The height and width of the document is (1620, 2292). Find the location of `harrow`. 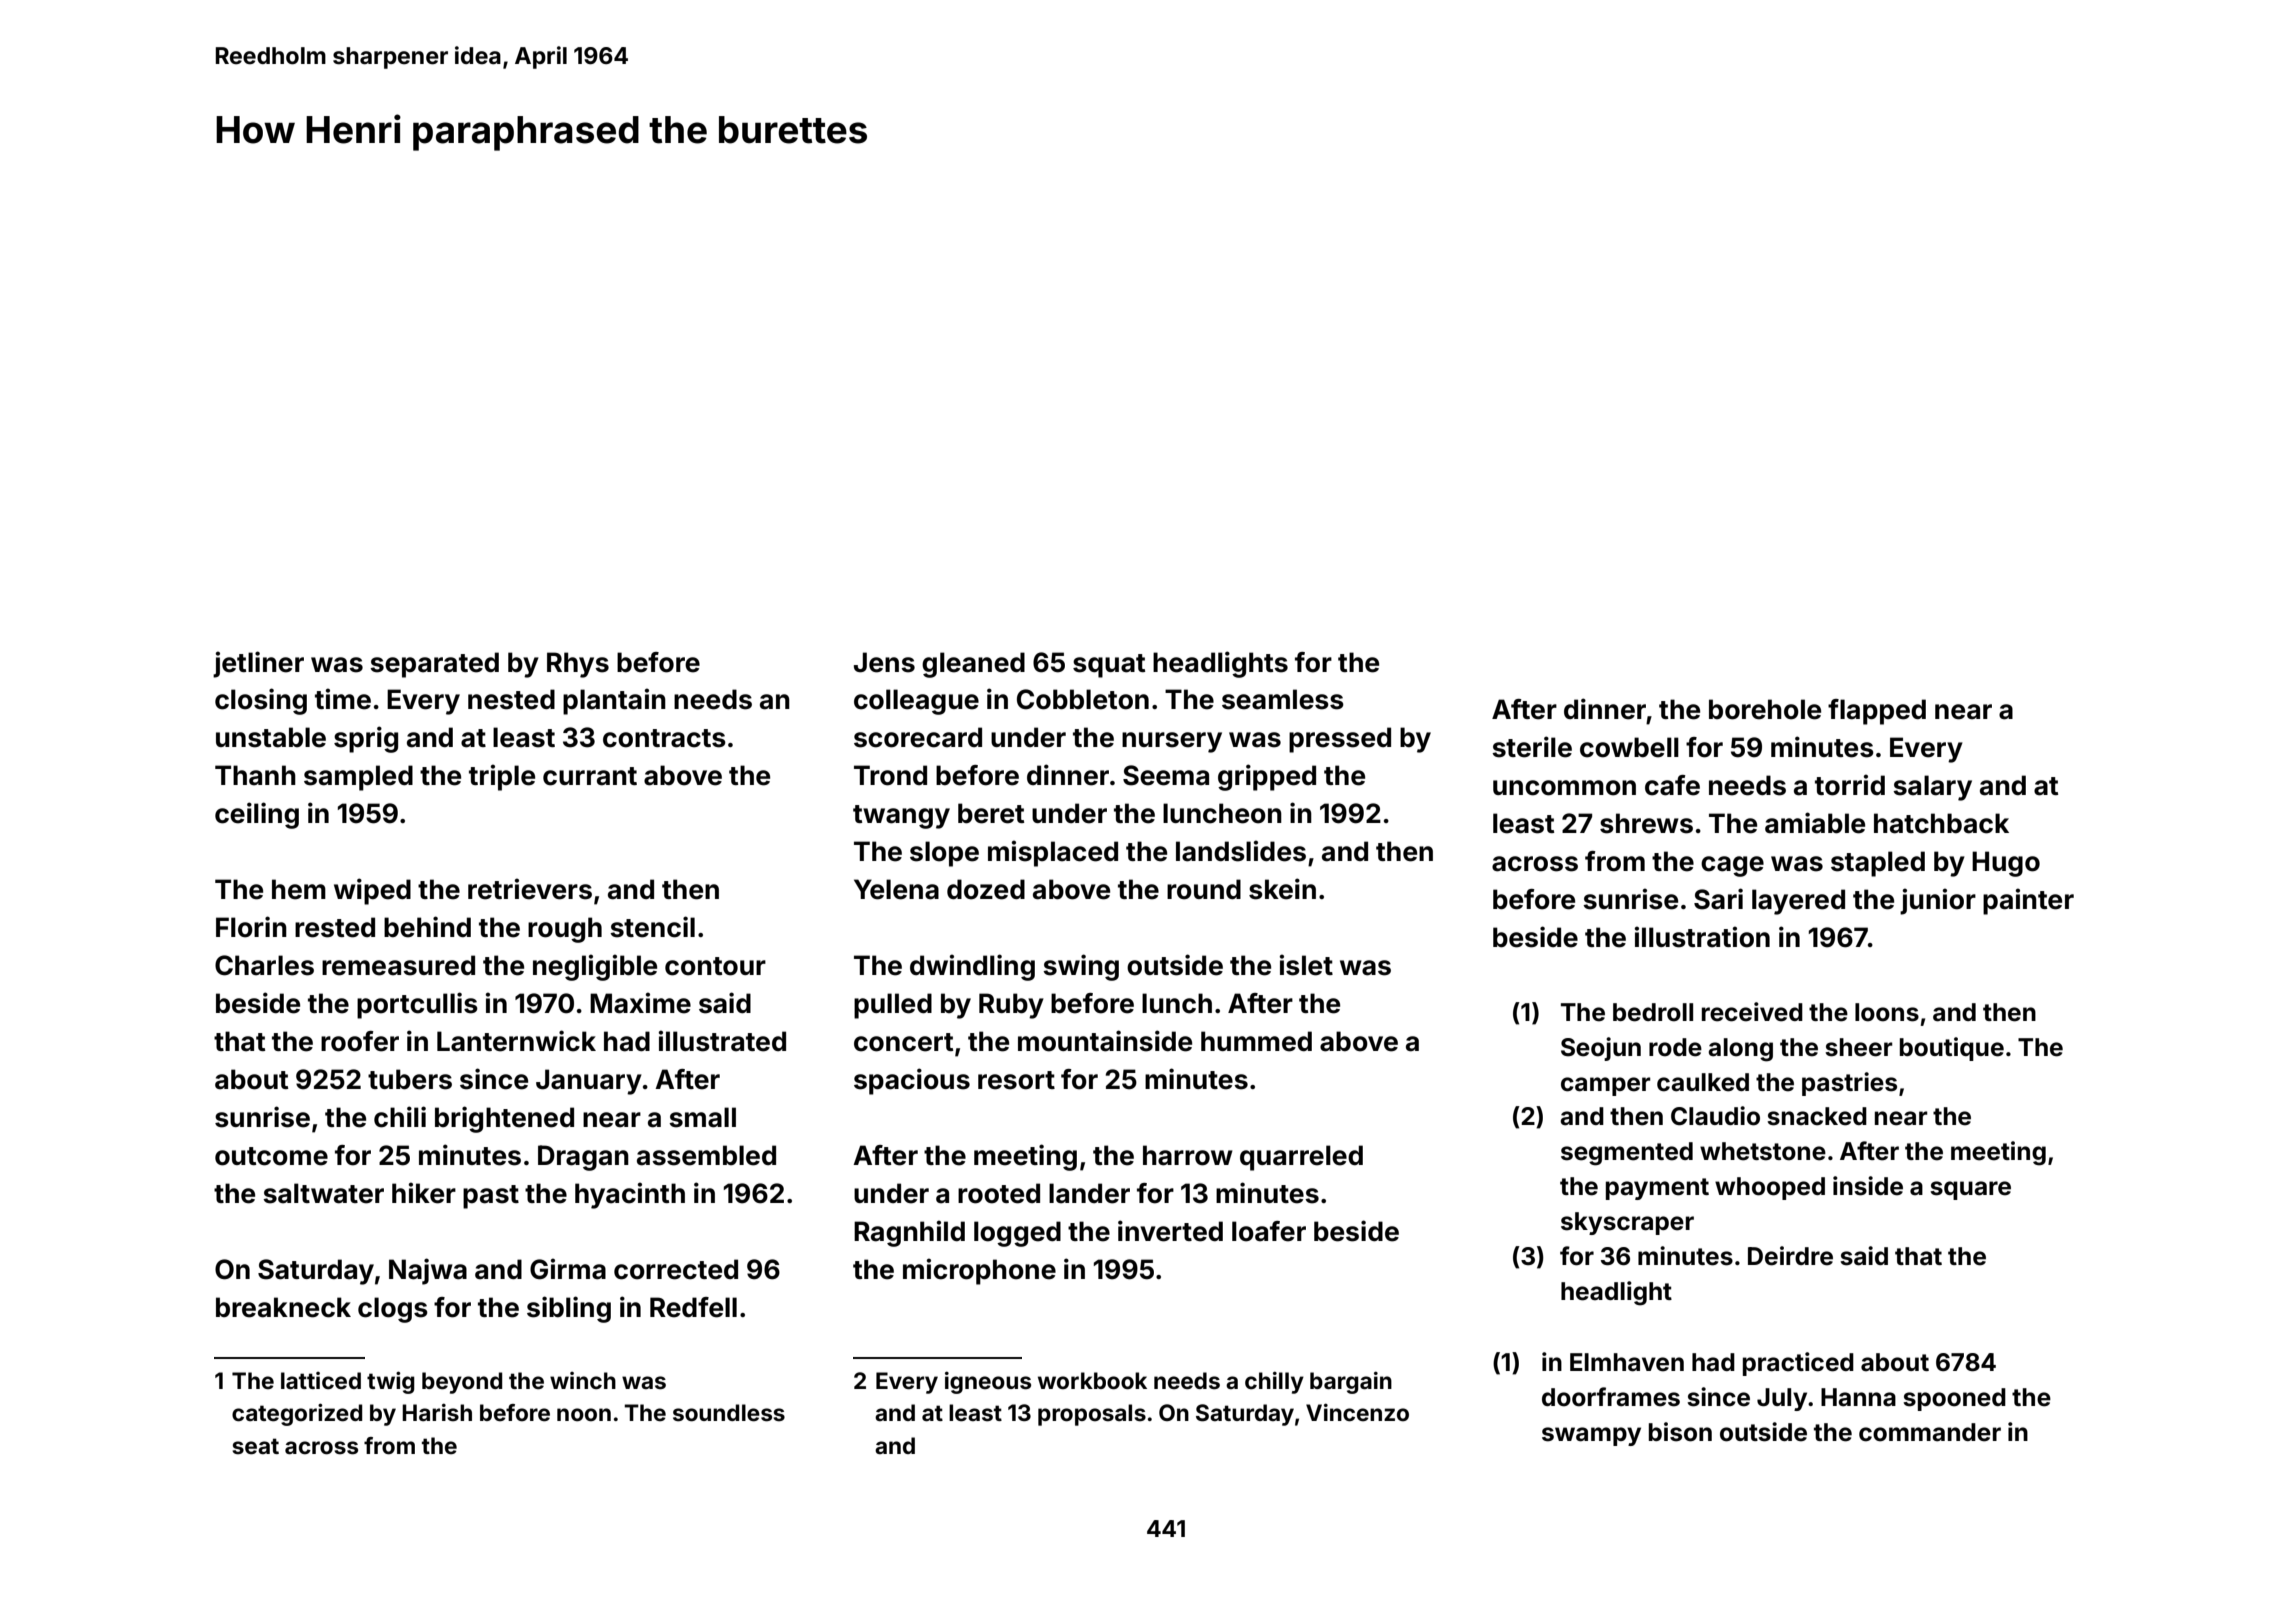

harrow is located at coordinates (1188, 1155).
